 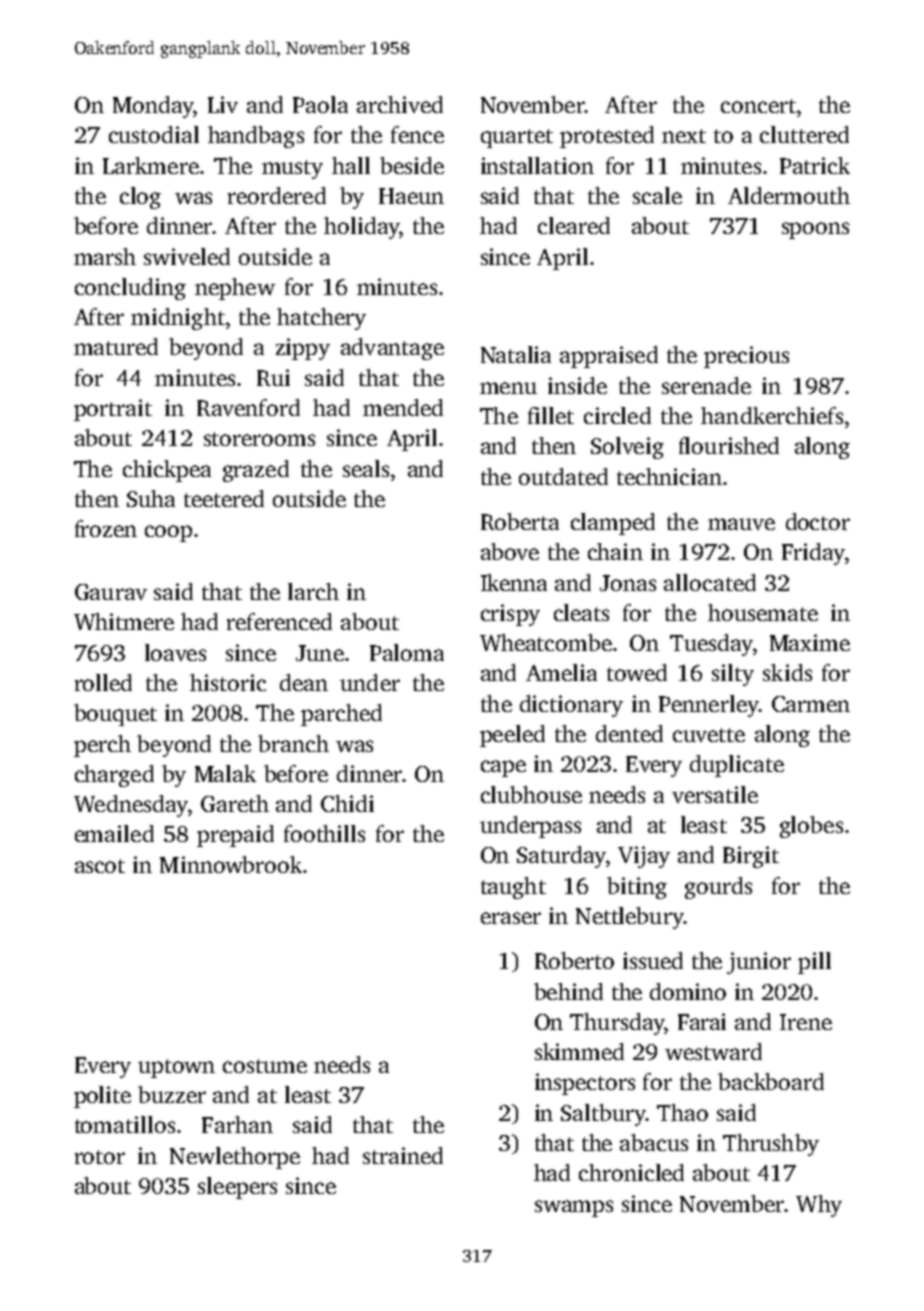 I want to click on rotor, so click(x=100, y=1157).
